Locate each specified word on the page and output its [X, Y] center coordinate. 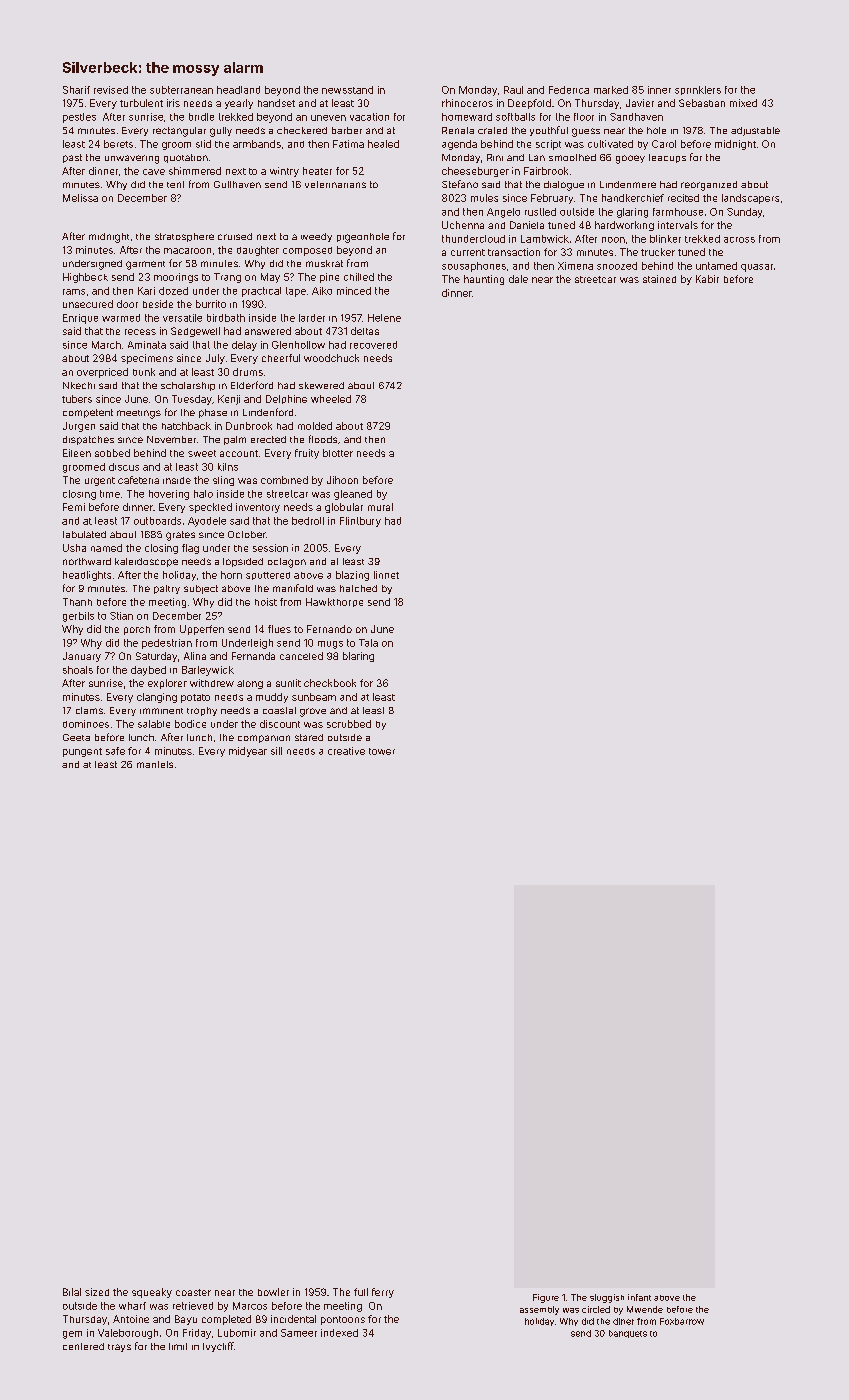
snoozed [617, 266]
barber [347, 130]
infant [639, 1297]
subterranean [181, 90]
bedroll [308, 521]
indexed [339, 1333]
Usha [74, 548]
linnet [386, 575]
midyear [248, 752]
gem [72, 1335]
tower [382, 751]
